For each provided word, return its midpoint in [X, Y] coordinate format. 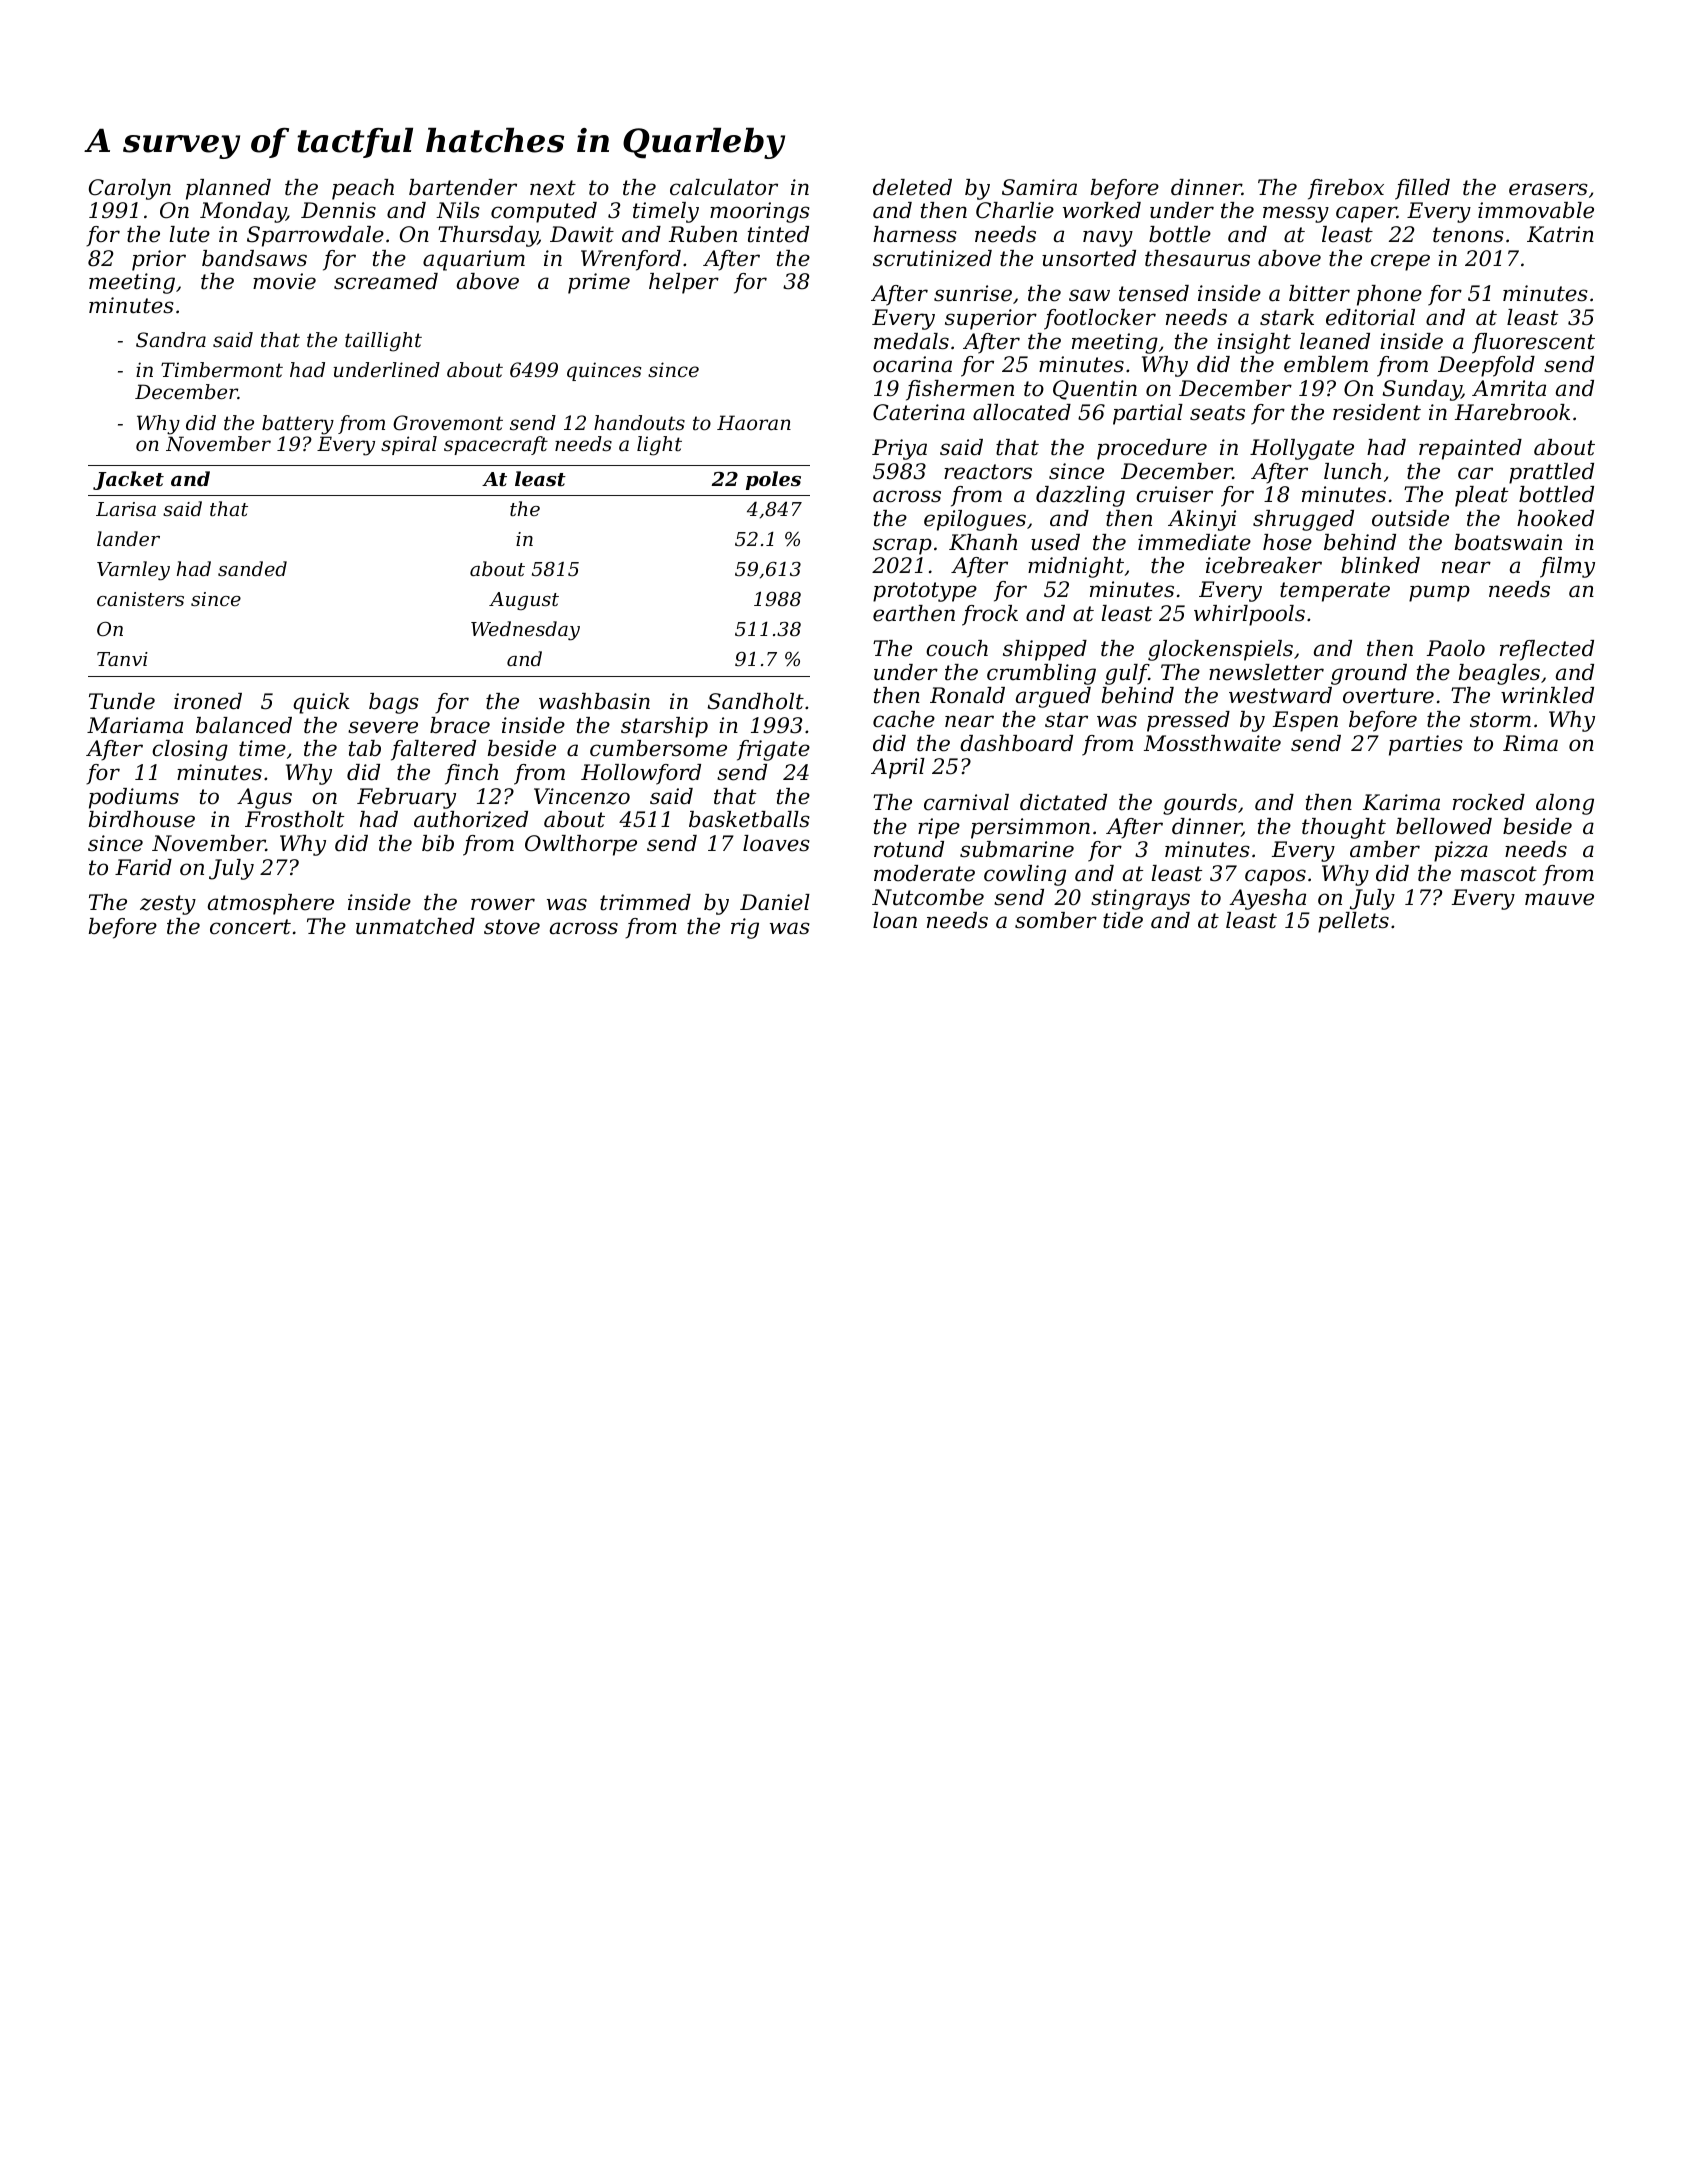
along [1565, 804]
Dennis [338, 210]
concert [250, 927]
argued [1053, 697]
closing [190, 750]
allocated [1022, 412]
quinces [604, 371]
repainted [1470, 449]
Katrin [1560, 234]
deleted [912, 187]
